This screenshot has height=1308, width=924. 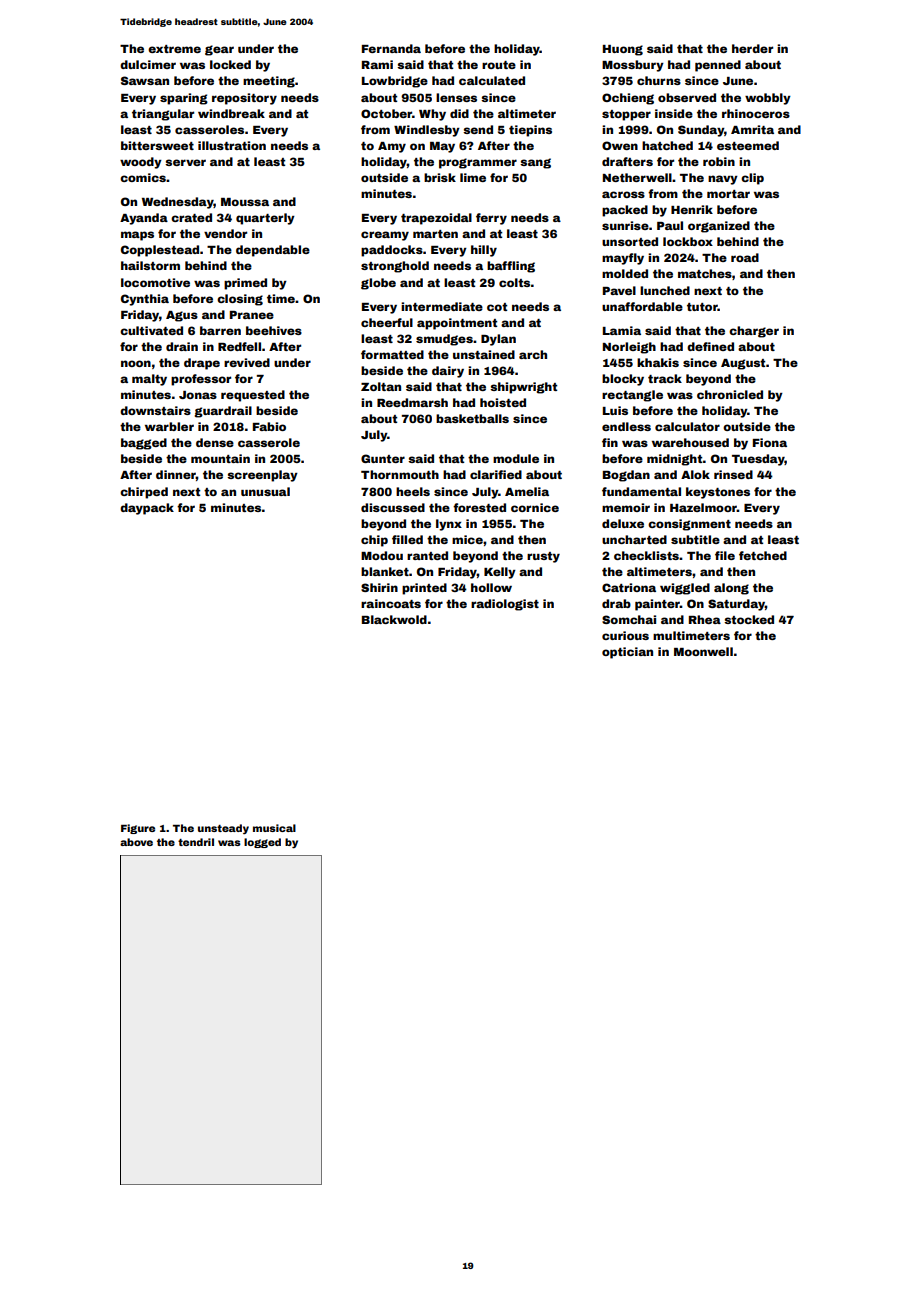 What do you see at coordinates (274, 828) in the screenshot?
I see `musical` at bounding box center [274, 828].
